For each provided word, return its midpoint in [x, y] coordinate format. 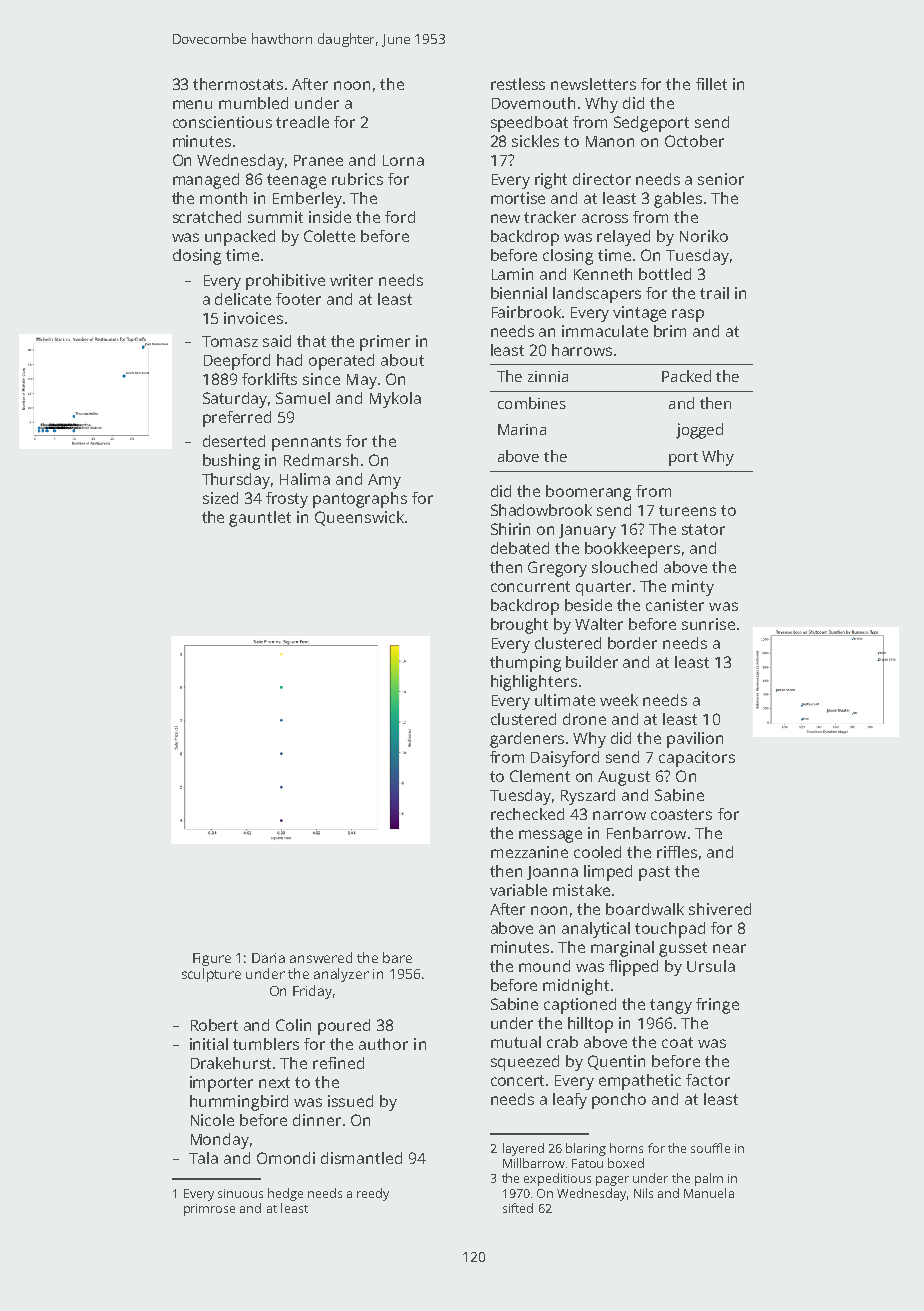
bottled [665, 274]
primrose [209, 1210]
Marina [522, 429]
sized [220, 498]
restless [518, 84]
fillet [711, 84]
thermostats [238, 84]
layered [523, 1149]
